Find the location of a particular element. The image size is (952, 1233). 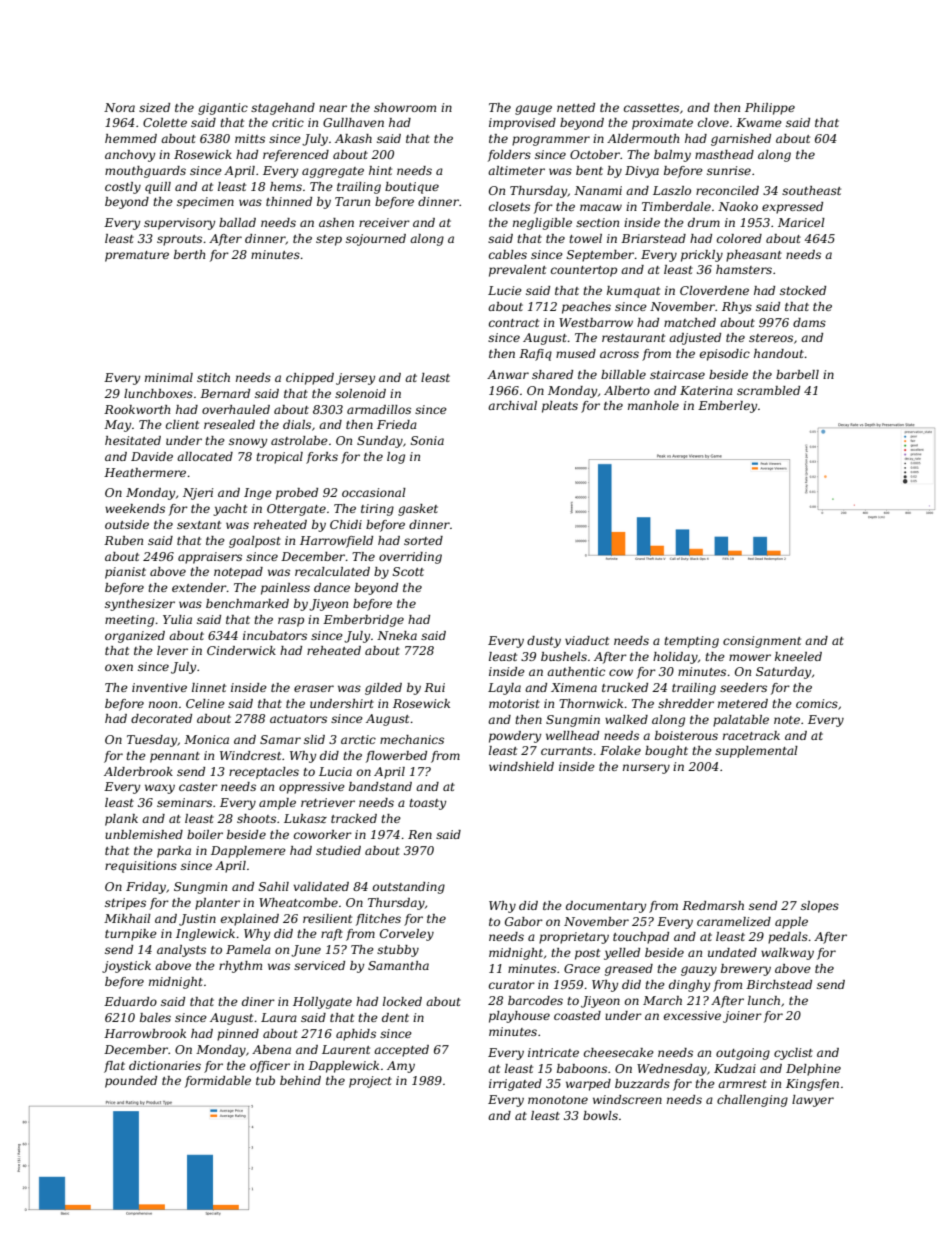

scrambled is located at coordinates (768, 390).
